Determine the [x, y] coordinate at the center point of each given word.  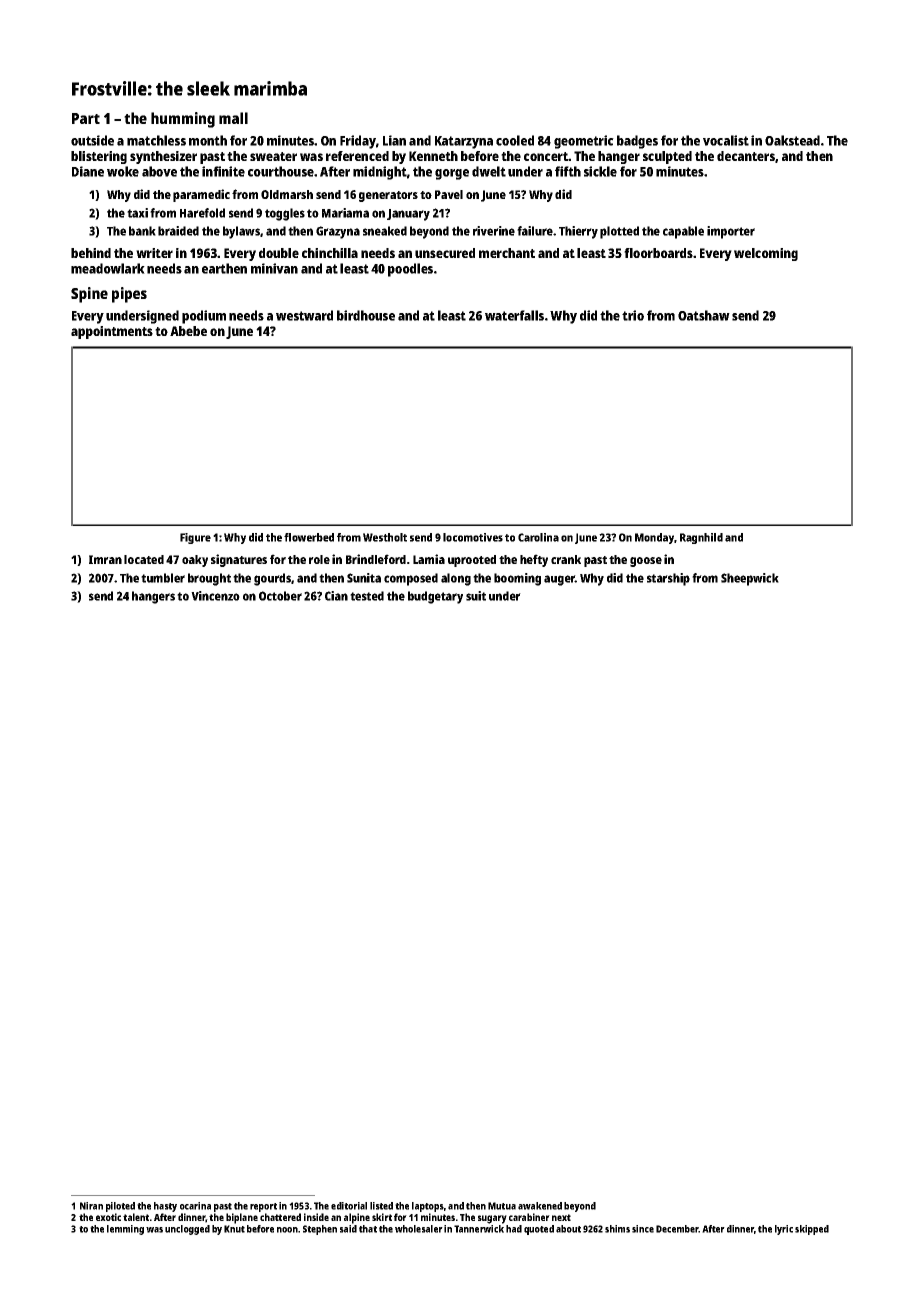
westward [304, 315]
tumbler [163, 578]
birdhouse [366, 315]
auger [559, 580]
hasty [165, 1207]
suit [476, 596]
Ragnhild [701, 538]
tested [367, 596]
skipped [812, 1230]
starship [668, 579]
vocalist [726, 140]
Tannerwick [479, 1229]
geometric [584, 142]
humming [183, 120]
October [280, 596]
